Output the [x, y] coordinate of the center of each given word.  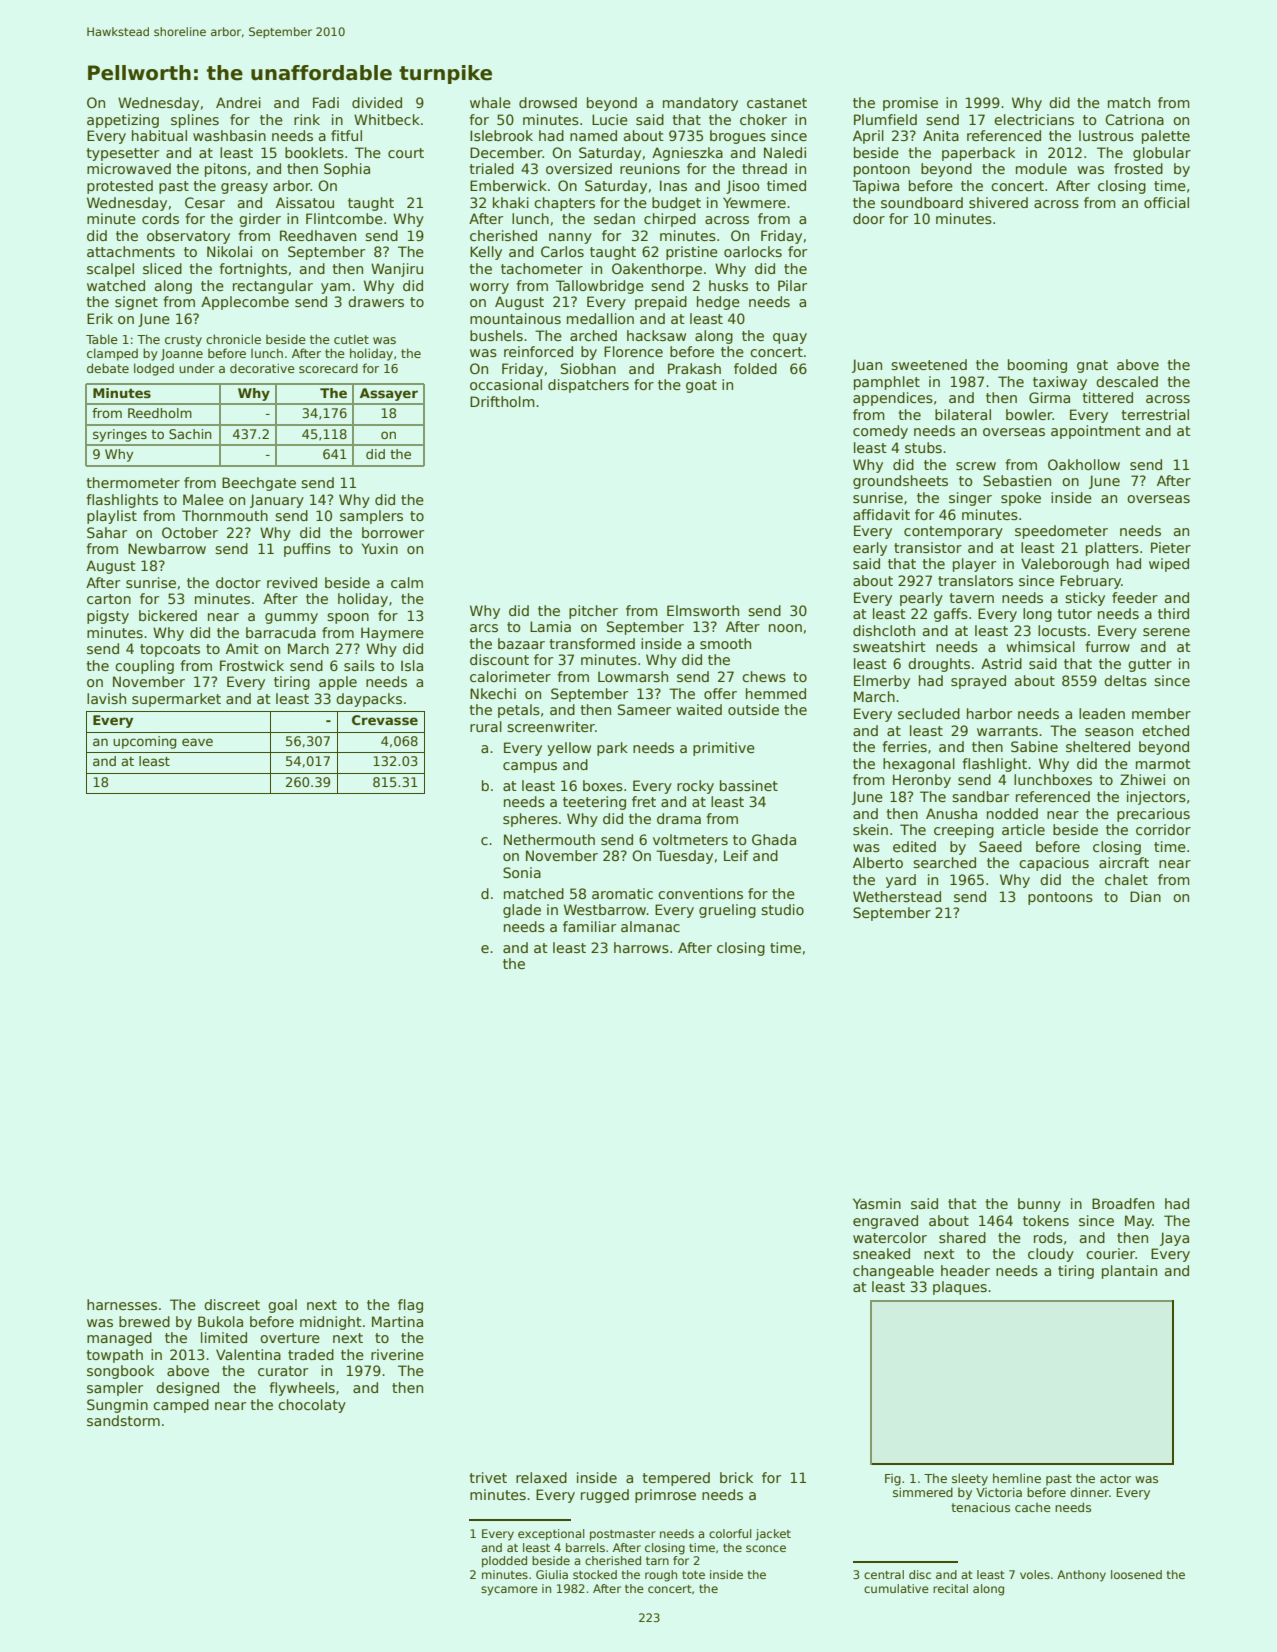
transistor [928, 547]
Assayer [389, 394]
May [1139, 1222]
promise [910, 104]
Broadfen [1123, 1203]
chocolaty [312, 1406]
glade [522, 911]
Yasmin [877, 1203]
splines [195, 121]
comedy [880, 432]
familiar [589, 926]
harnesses [122, 1304]
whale [490, 102]
